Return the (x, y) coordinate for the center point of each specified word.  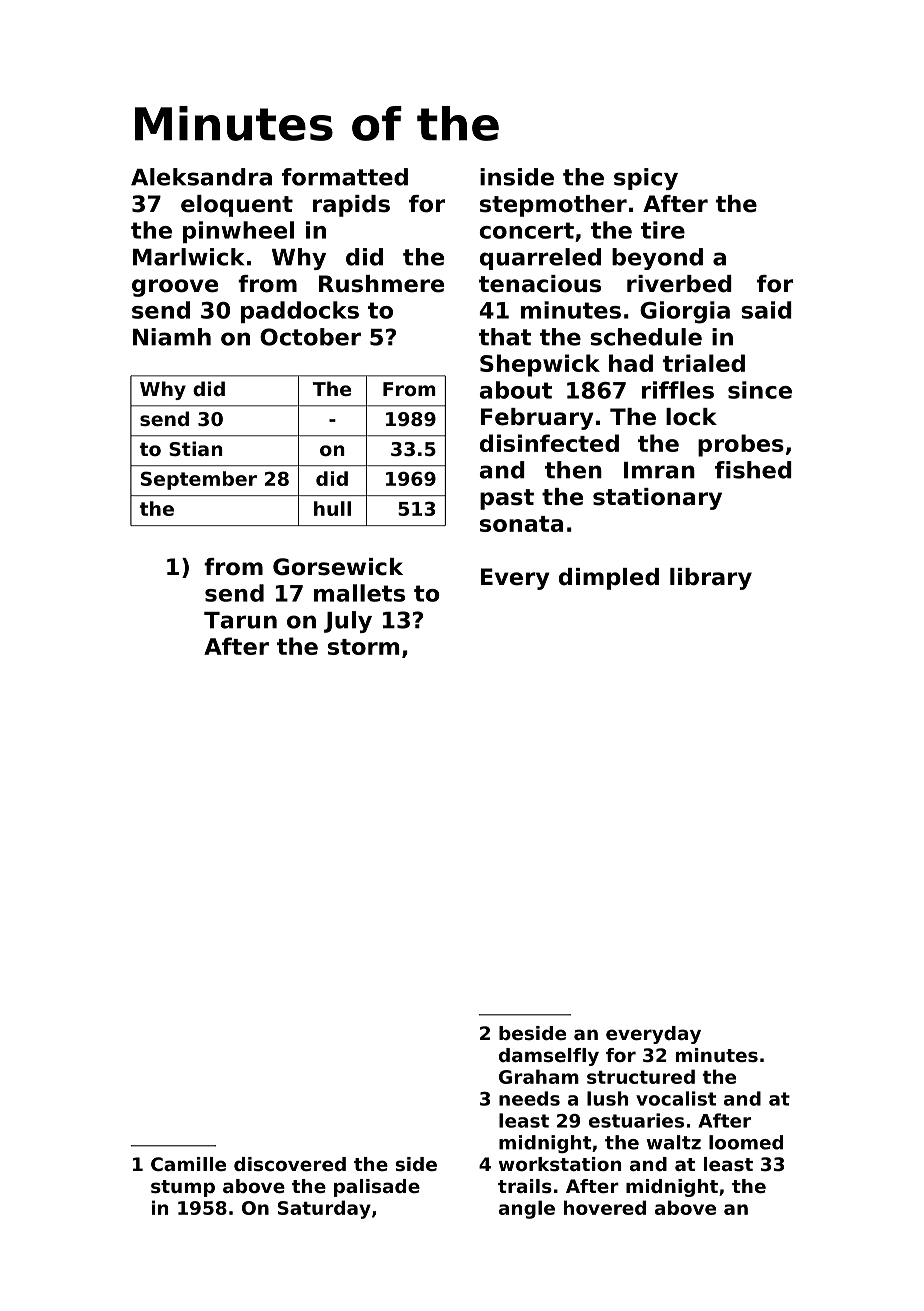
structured (641, 1076)
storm (363, 647)
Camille (188, 1164)
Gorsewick (338, 567)
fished (753, 470)
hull (332, 508)
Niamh (172, 337)
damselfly (549, 1057)
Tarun (240, 620)
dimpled (609, 579)
